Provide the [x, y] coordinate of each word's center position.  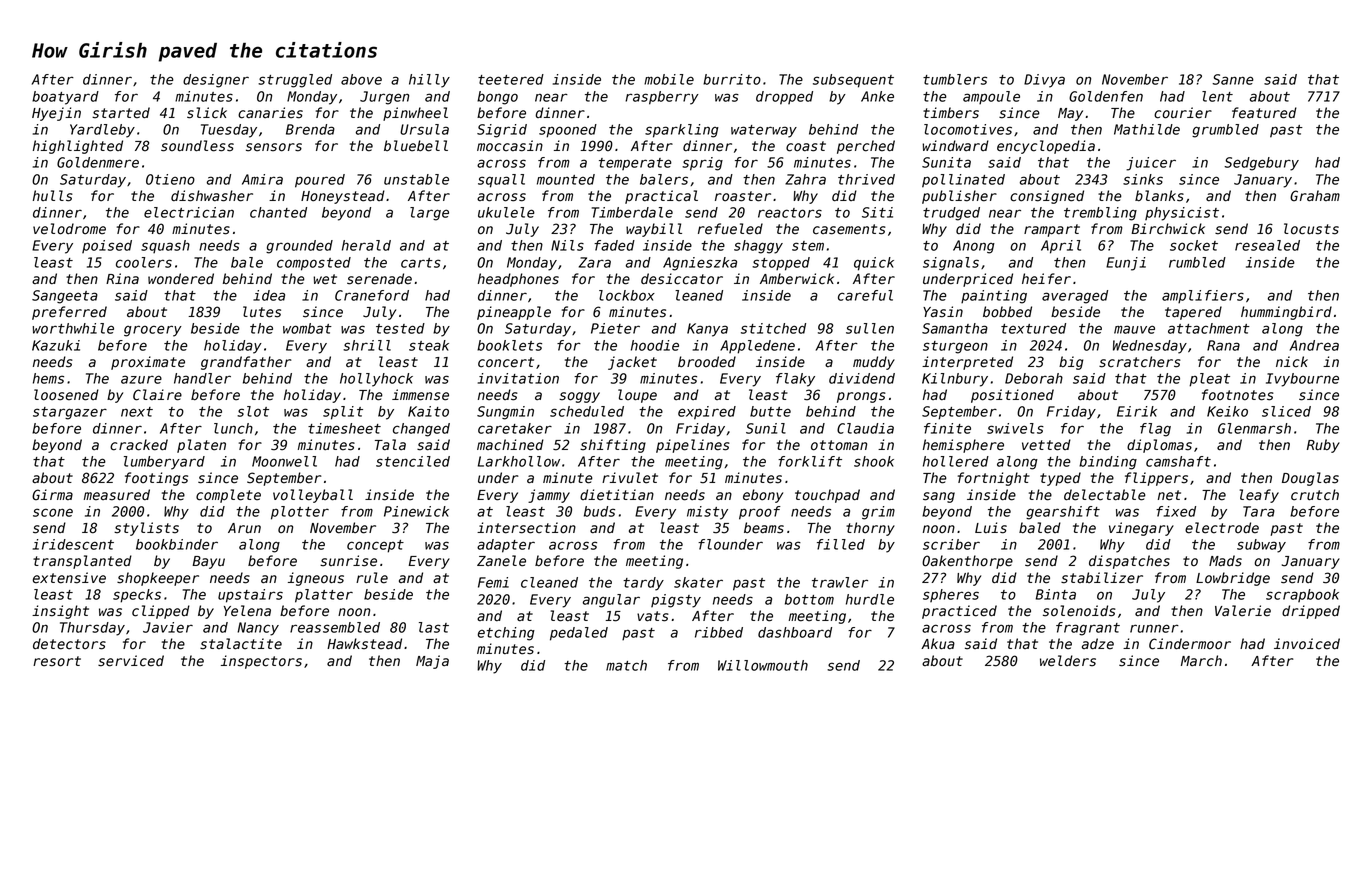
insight [60, 612]
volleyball [313, 496]
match [626, 665]
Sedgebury [1261, 164]
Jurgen [384, 98]
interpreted [967, 363]
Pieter [615, 328]
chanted [278, 212]
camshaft [1178, 461]
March [1201, 661]
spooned [568, 131]
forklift [810, 461]
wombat [307, 328]
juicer [1151, 164]
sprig [702, 164]
